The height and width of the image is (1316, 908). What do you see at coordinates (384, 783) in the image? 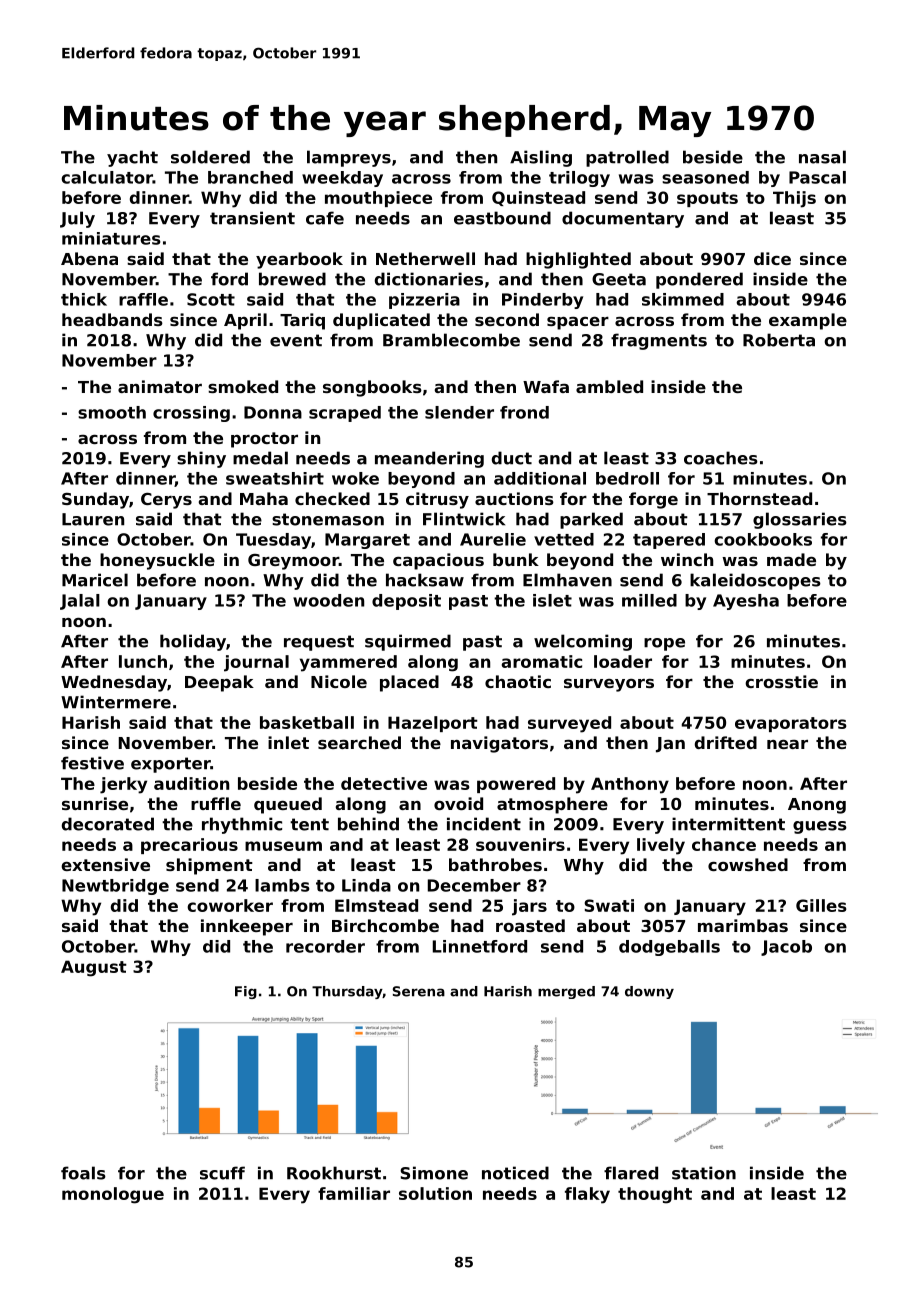
I see `detective` at bounding box center [384, 783].
